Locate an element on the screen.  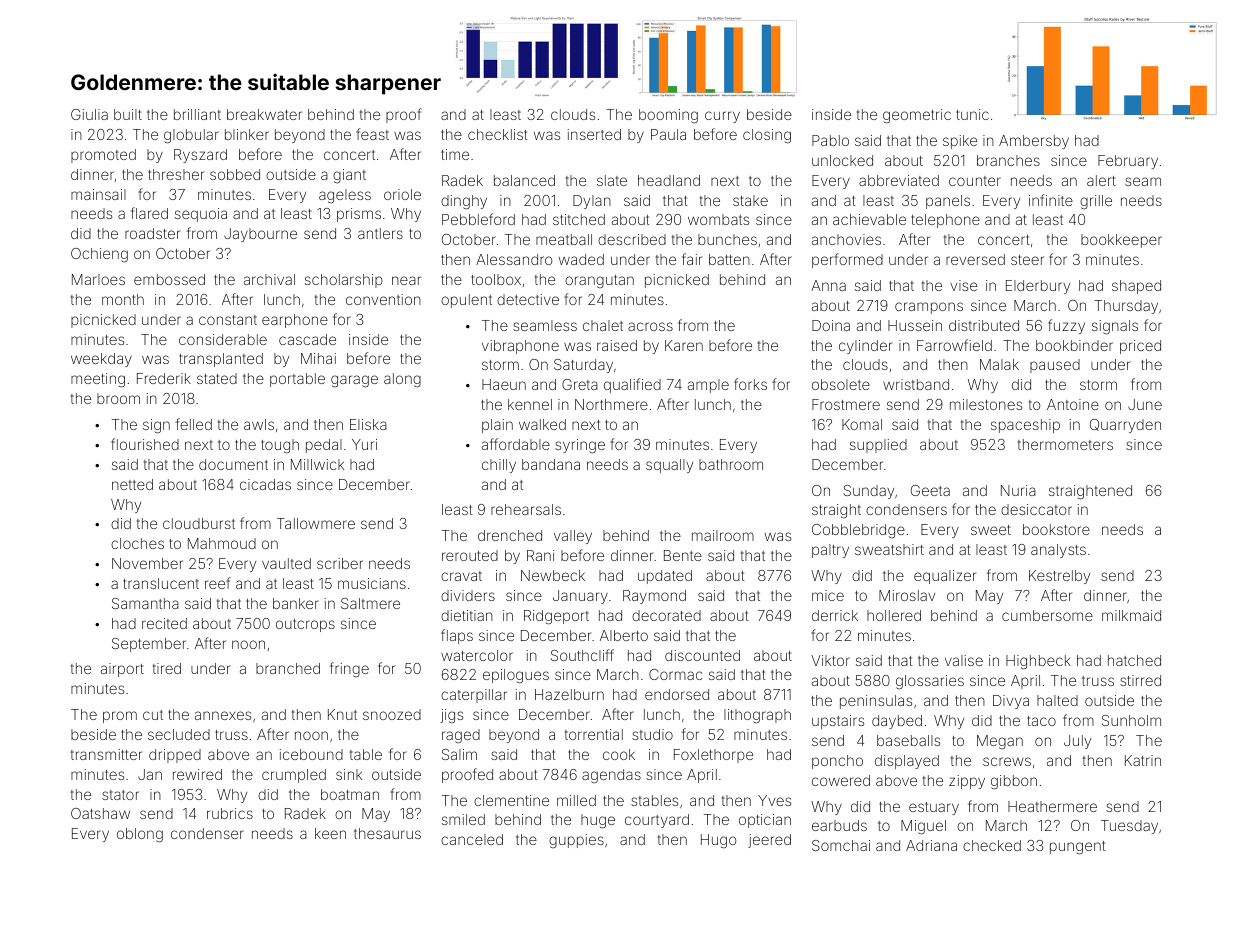
vibraphone is located at coordinates (520, 347).
